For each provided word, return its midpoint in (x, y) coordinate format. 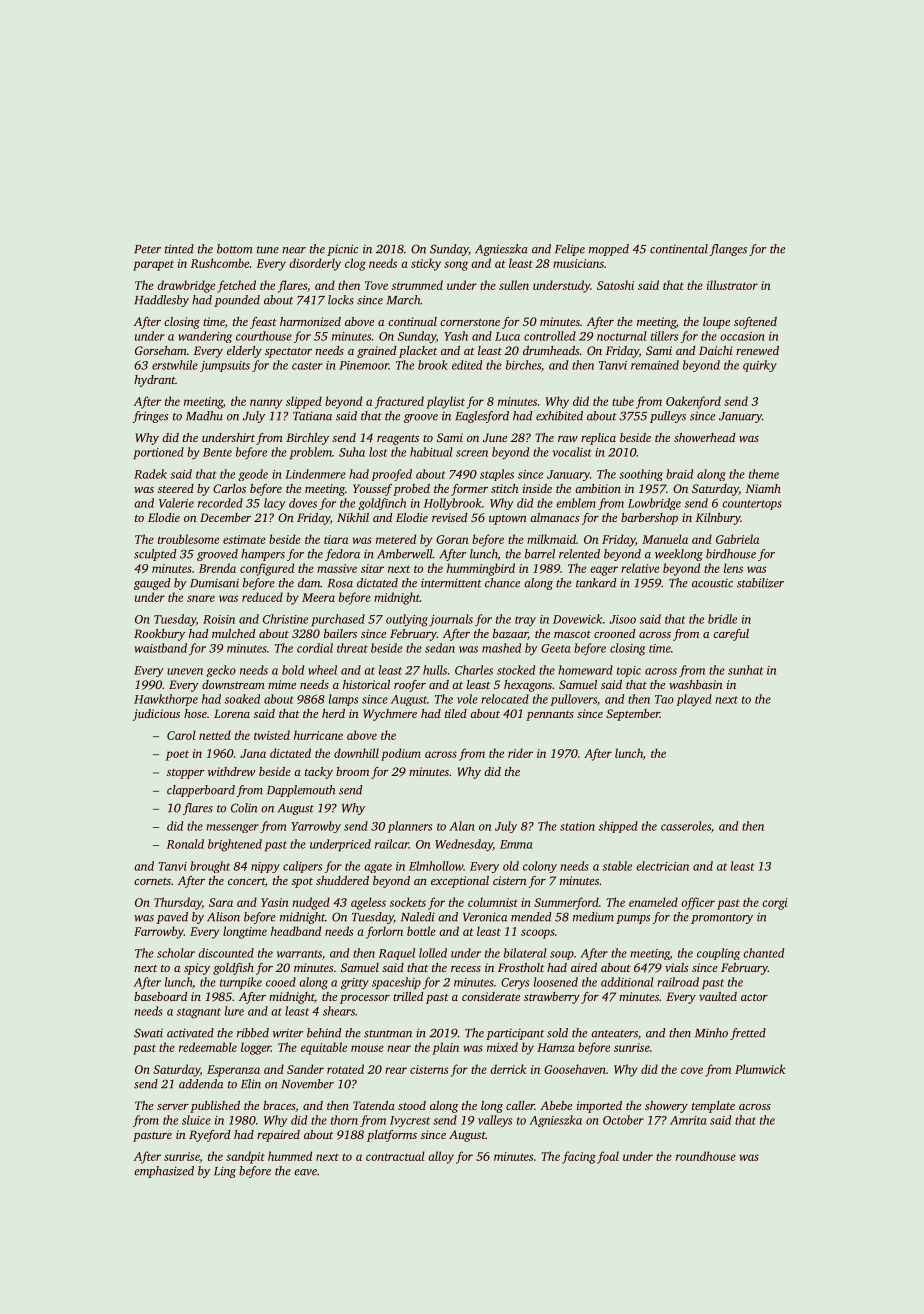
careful (731, 635)
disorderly (315, 264)
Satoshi (615, 285)
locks (341, 300)
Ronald (185, 844)
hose (195, 713)
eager (604, 571)
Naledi (418, 917)
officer (698, 903)
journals (451, 620)
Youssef (372, 490)
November (307, 1084)
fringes (150, 417)
